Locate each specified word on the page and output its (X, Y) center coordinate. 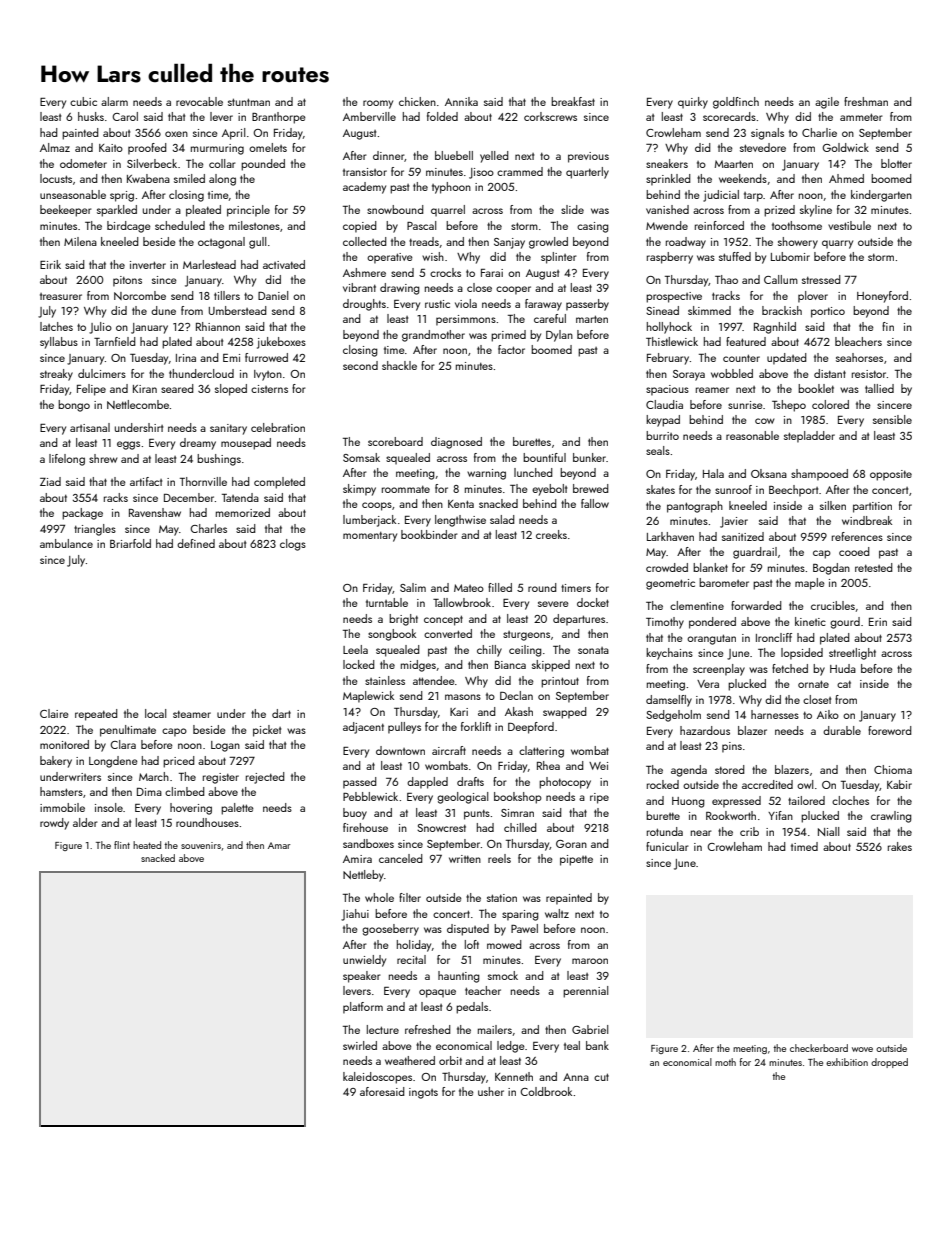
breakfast (573, 101)
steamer (192, 714)
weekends (743, 178)
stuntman (249, 102)
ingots (423, 1093)
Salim (413, 587)
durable (842, 730)
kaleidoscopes (377, 1078)
